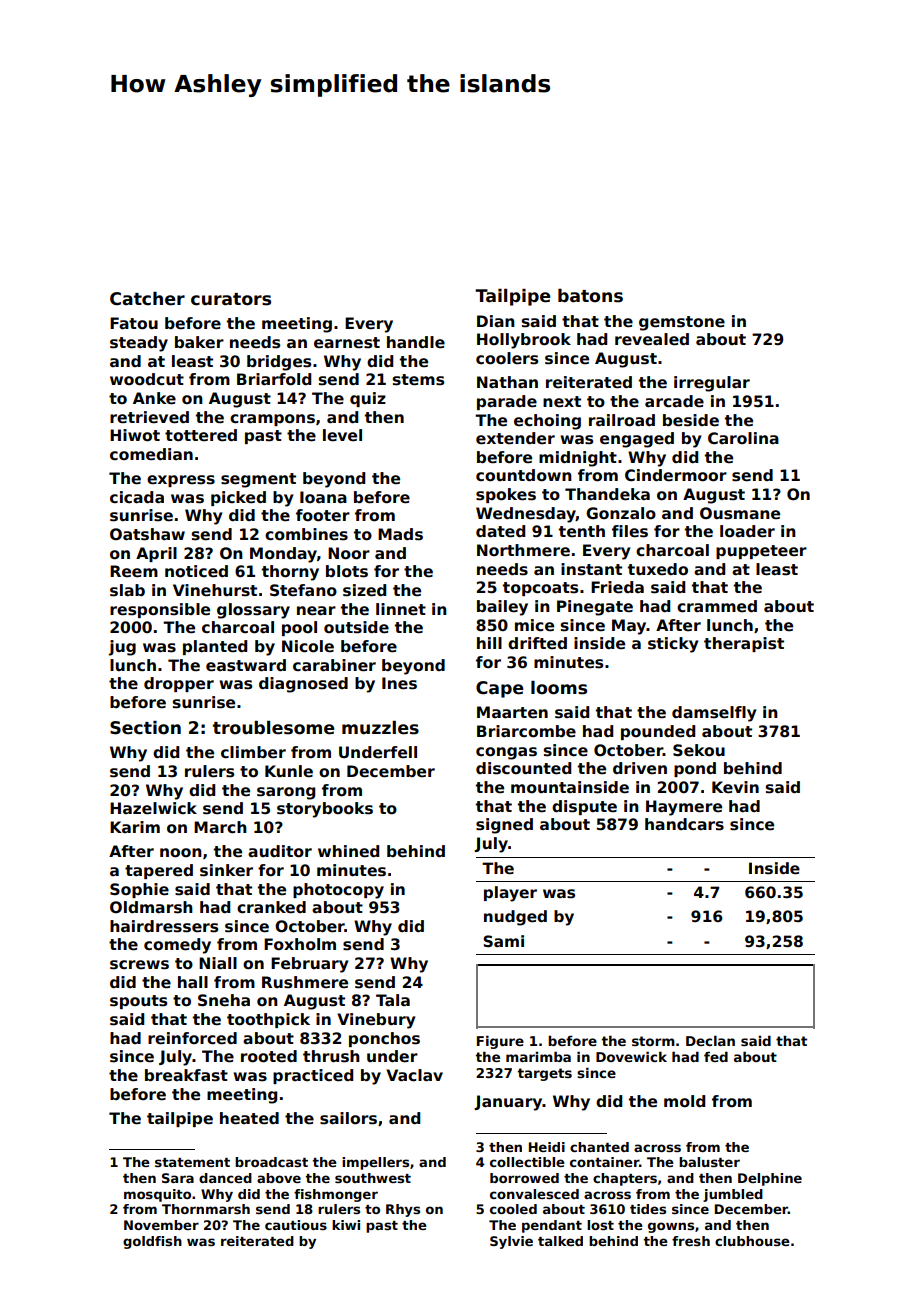  Describe the element at coordinates (305, 982) in the screenshot. I see `Rushmere` at that location.
